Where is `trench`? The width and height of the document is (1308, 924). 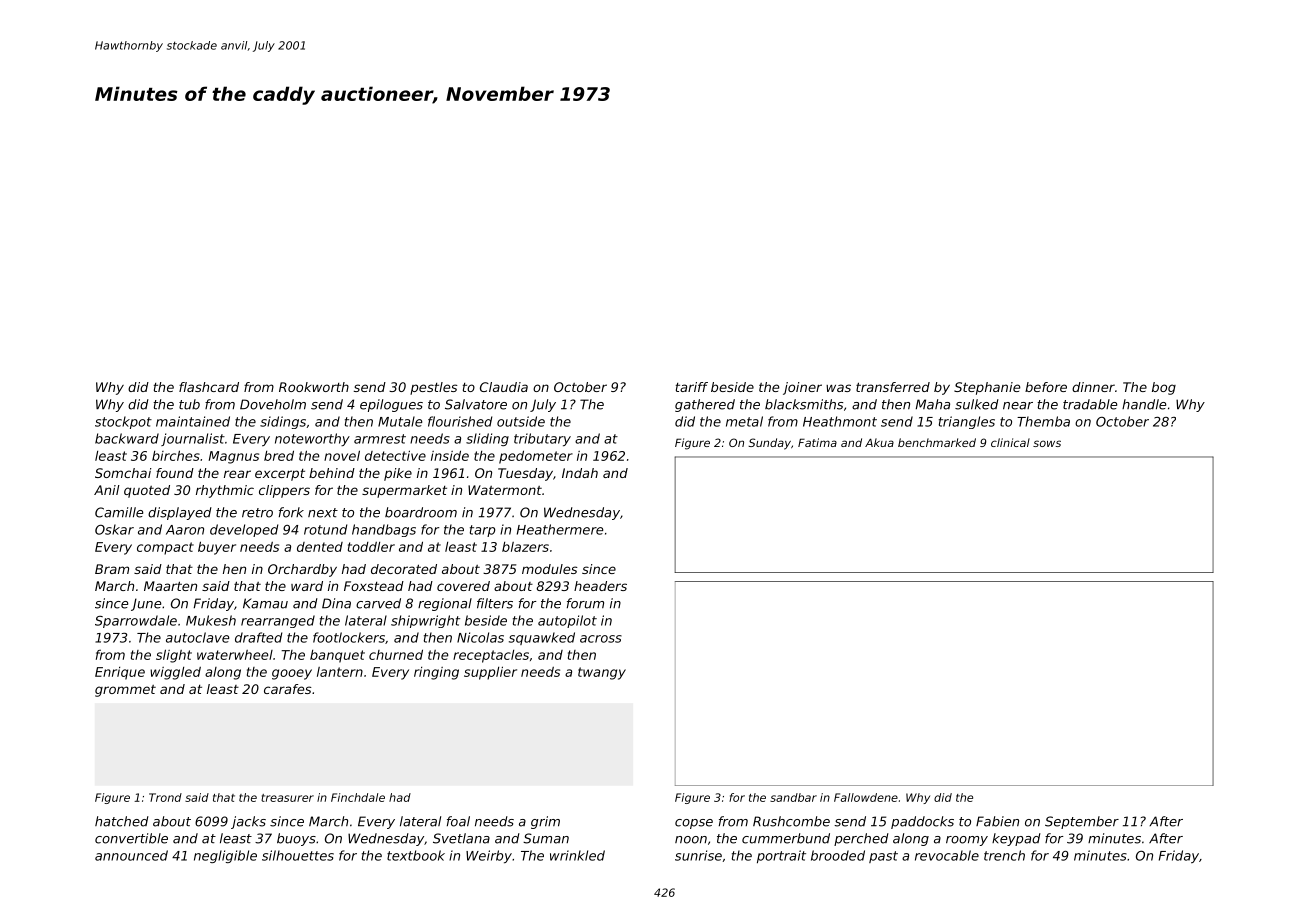
trench is located at coordinates (1004, 855).
